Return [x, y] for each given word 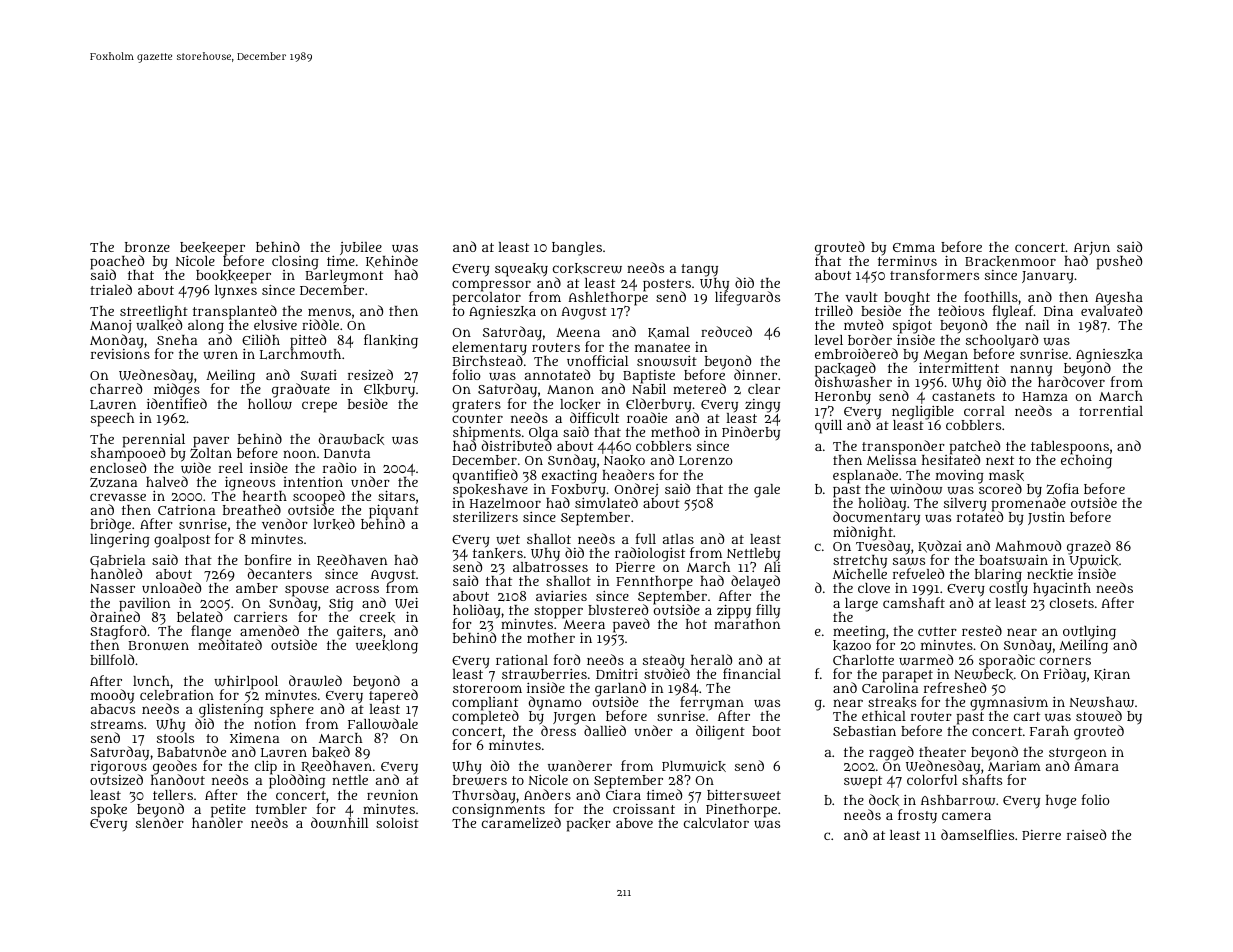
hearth [265, 496]
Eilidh [261, 339]
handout [178, 780]
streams [117, 724]
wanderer [580, 766]
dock [884, 800]
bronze [147, 247]
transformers [934, 274]
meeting [859, 632]
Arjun [1092, 248]
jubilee [361, 248]
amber [257, 588]
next [1000, 460]
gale [767, 491]
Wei [406, 602]
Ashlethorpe [608, 299]
